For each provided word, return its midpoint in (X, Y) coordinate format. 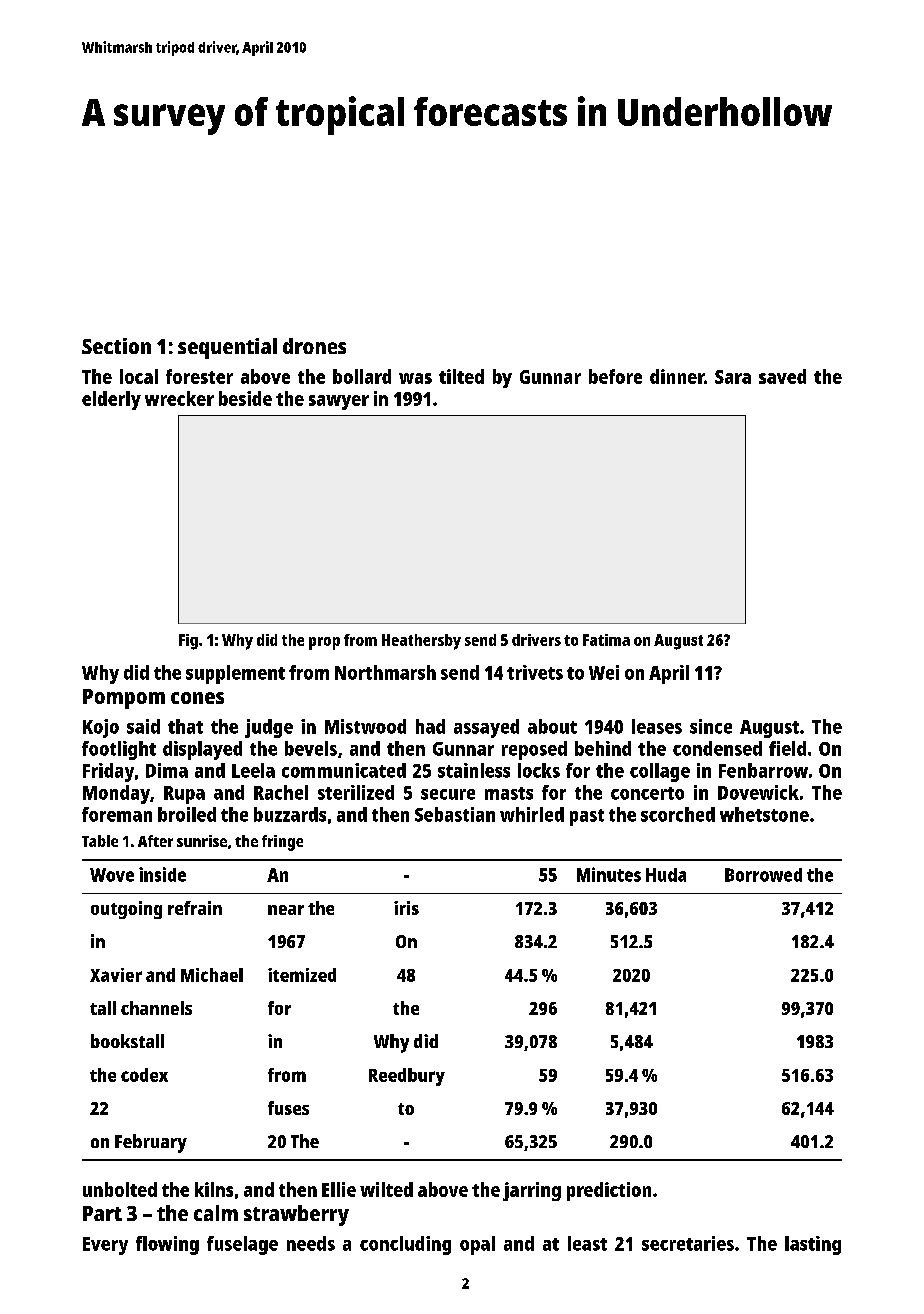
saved (782, 376)
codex (144, 1075)
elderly (111, 400)
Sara (733, 377)
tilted (461, 376)
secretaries (688, 1243)
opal (477, 1245)
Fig (188, 642)
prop (324, 643)
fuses (288, 1108)
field (787, 748)
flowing (167, 1245)
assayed (486, 728)
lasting (813, 1245)
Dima (167, 770)
